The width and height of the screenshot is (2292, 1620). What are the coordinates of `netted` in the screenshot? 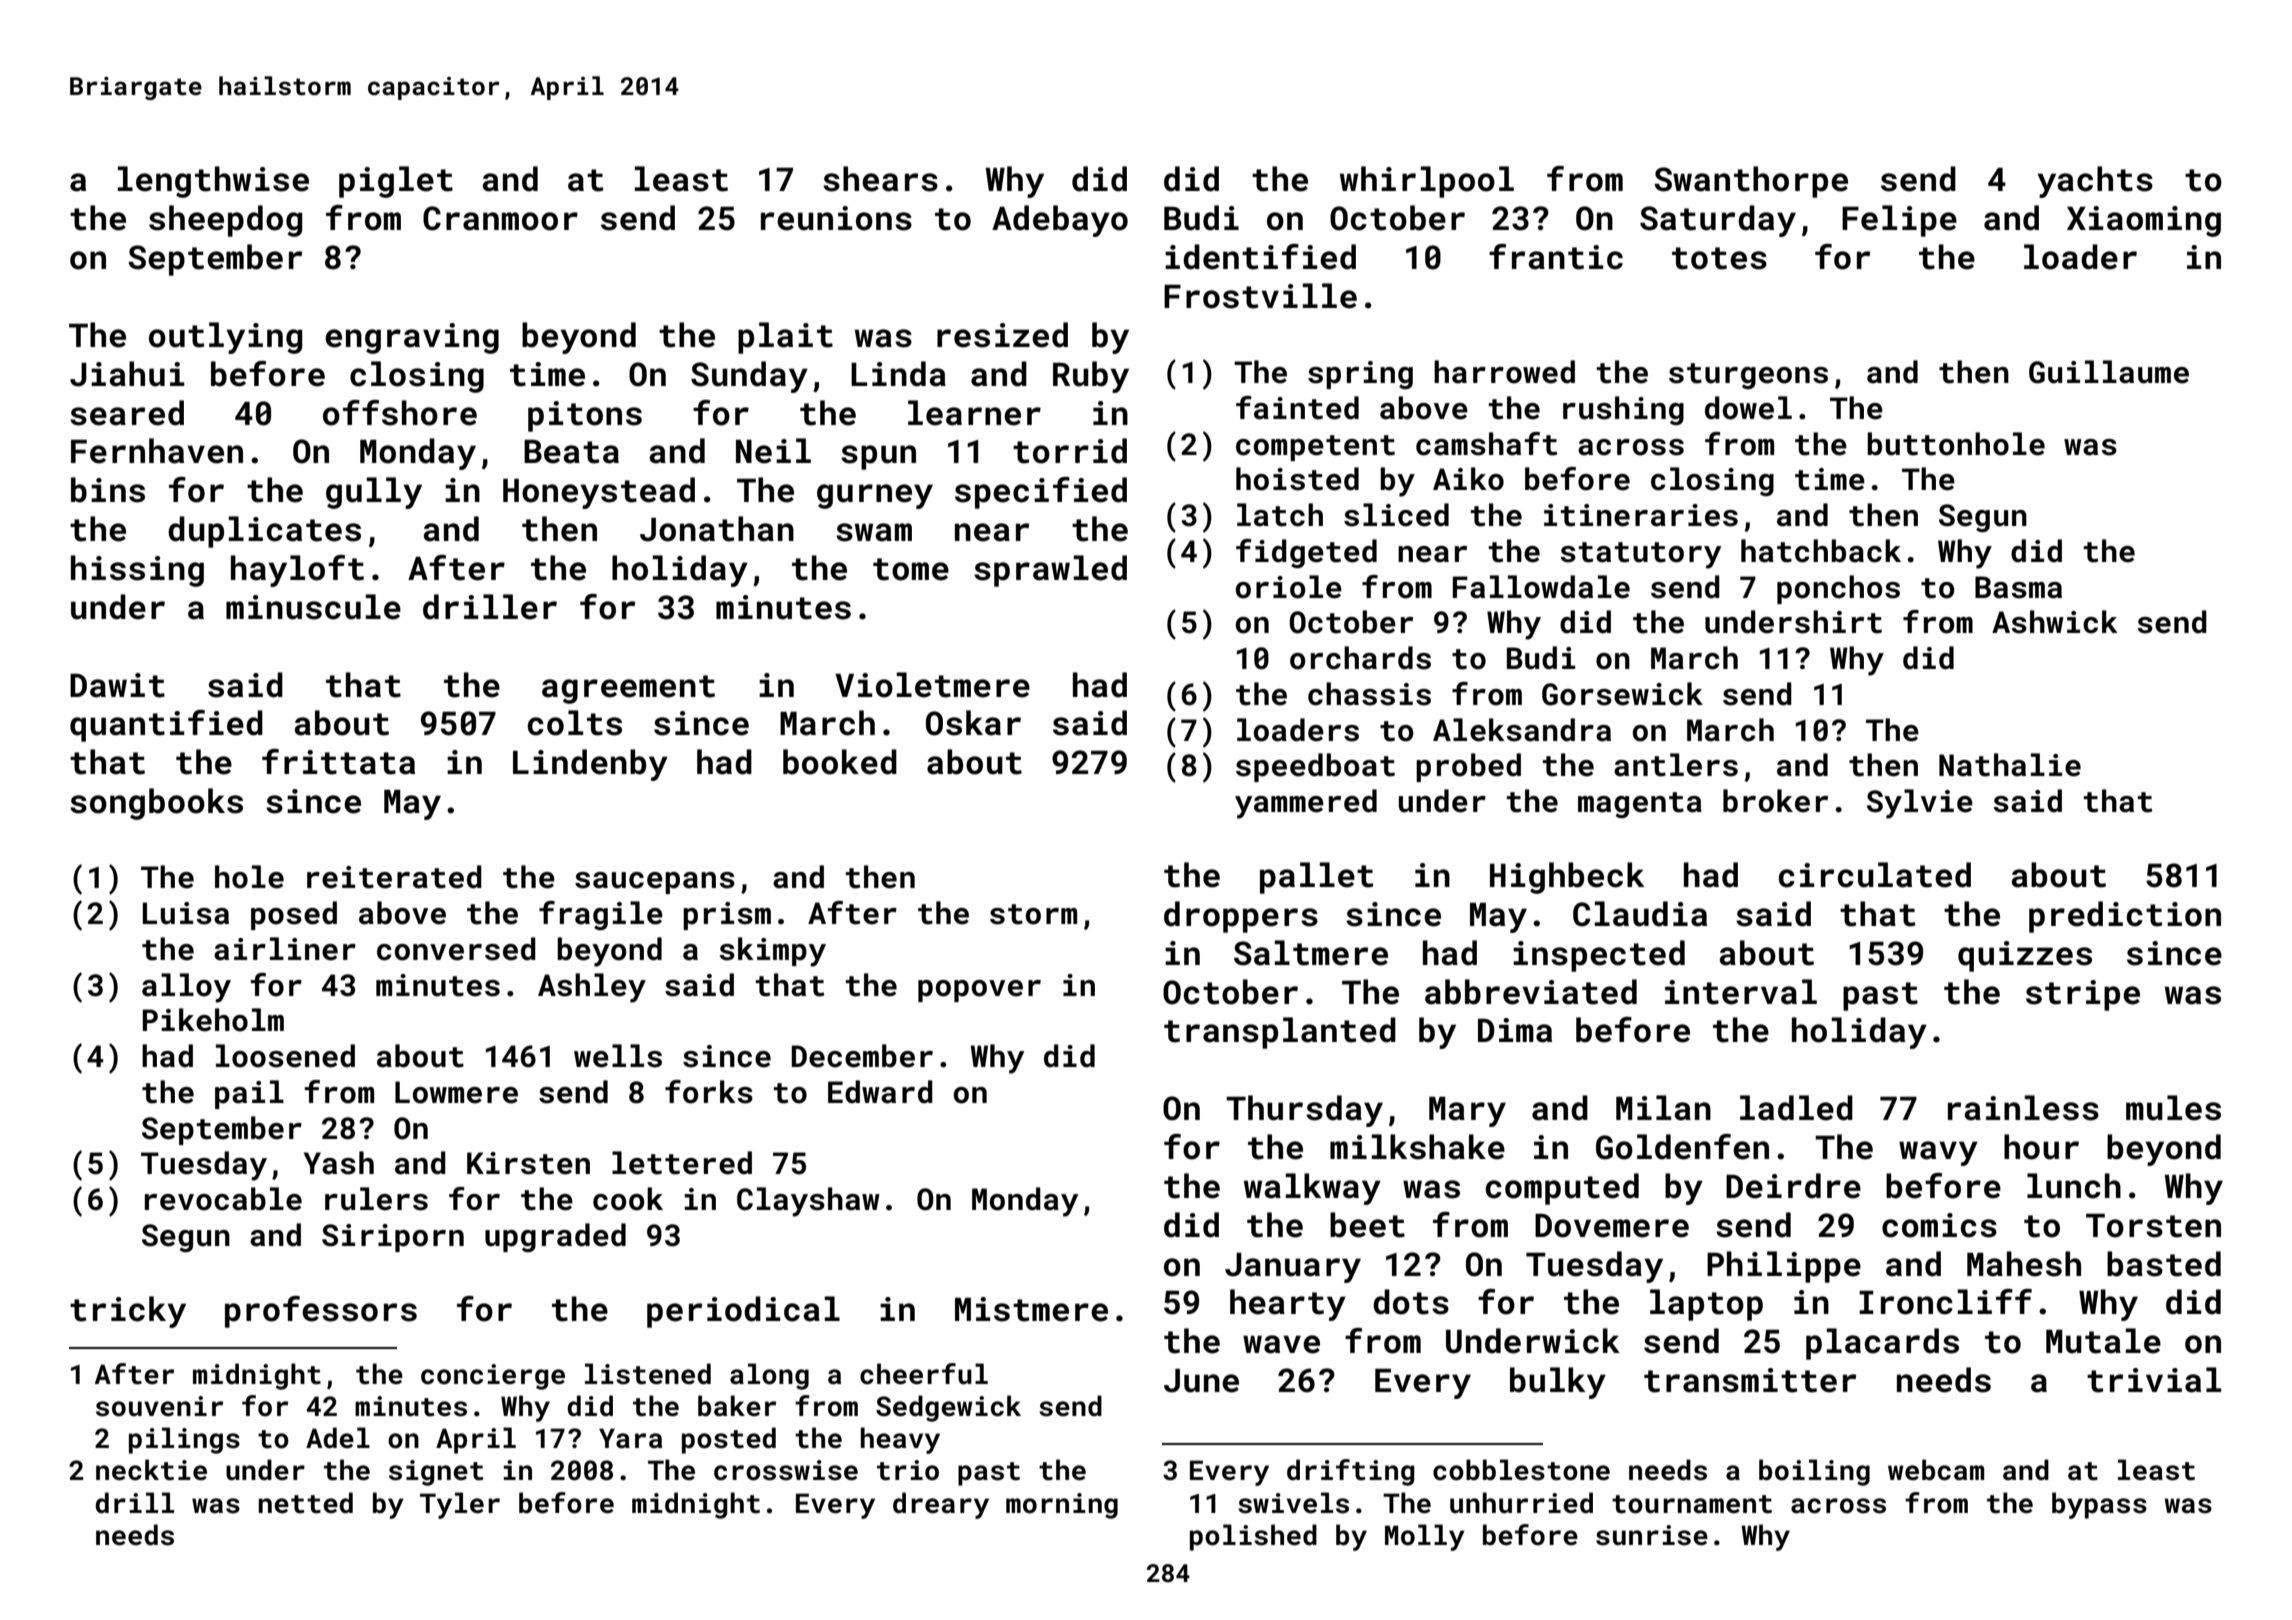 It's located at (306, 1503).
